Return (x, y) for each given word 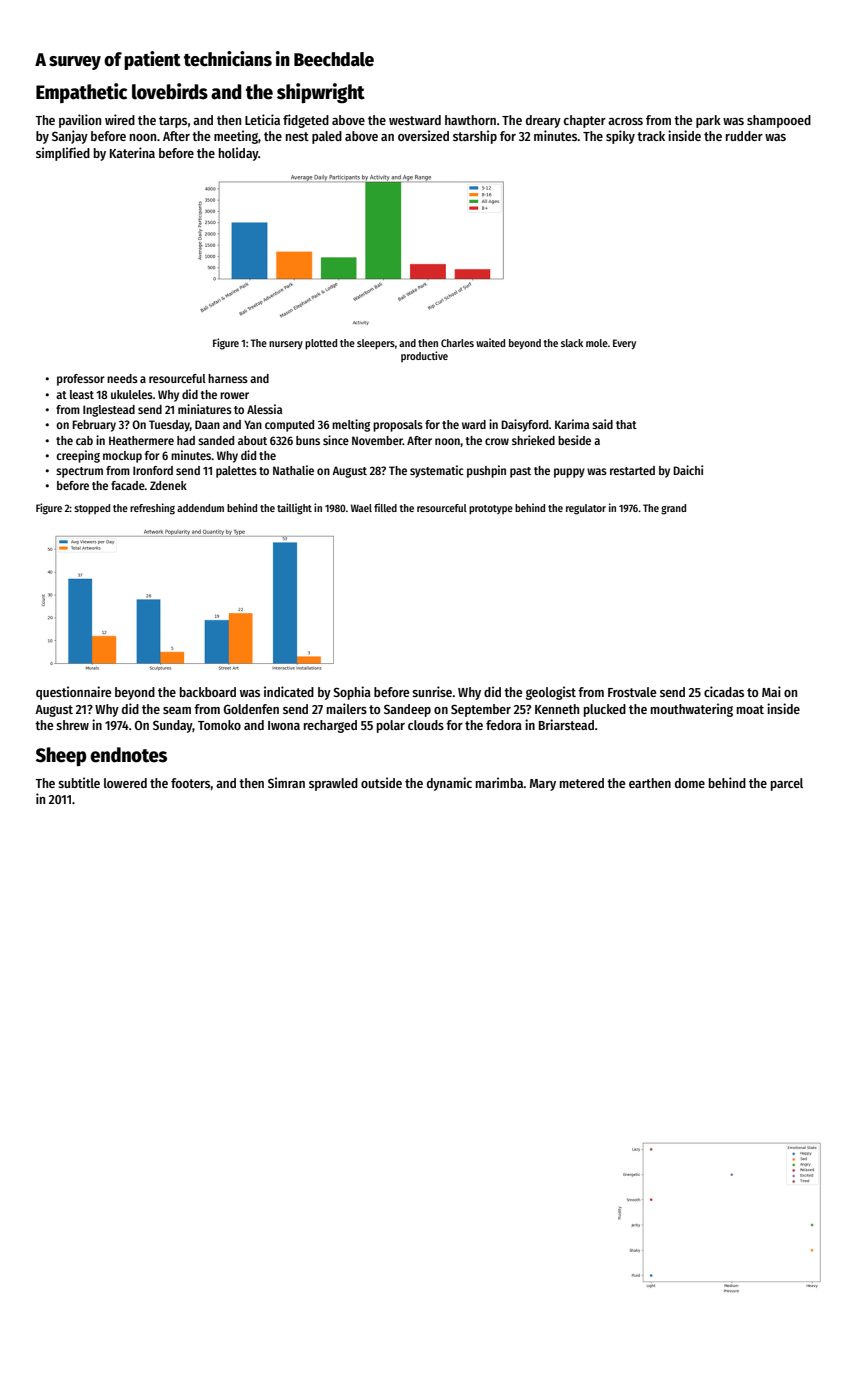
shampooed (779, 121)
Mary (543, 785)
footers (191, 783)
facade (128, 485)
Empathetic (81, 93)
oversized (423, 135)
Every (624, 344)
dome (690, 783)
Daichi (688, 470)
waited (490, 342)
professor (81, 380)
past (520, 472)
